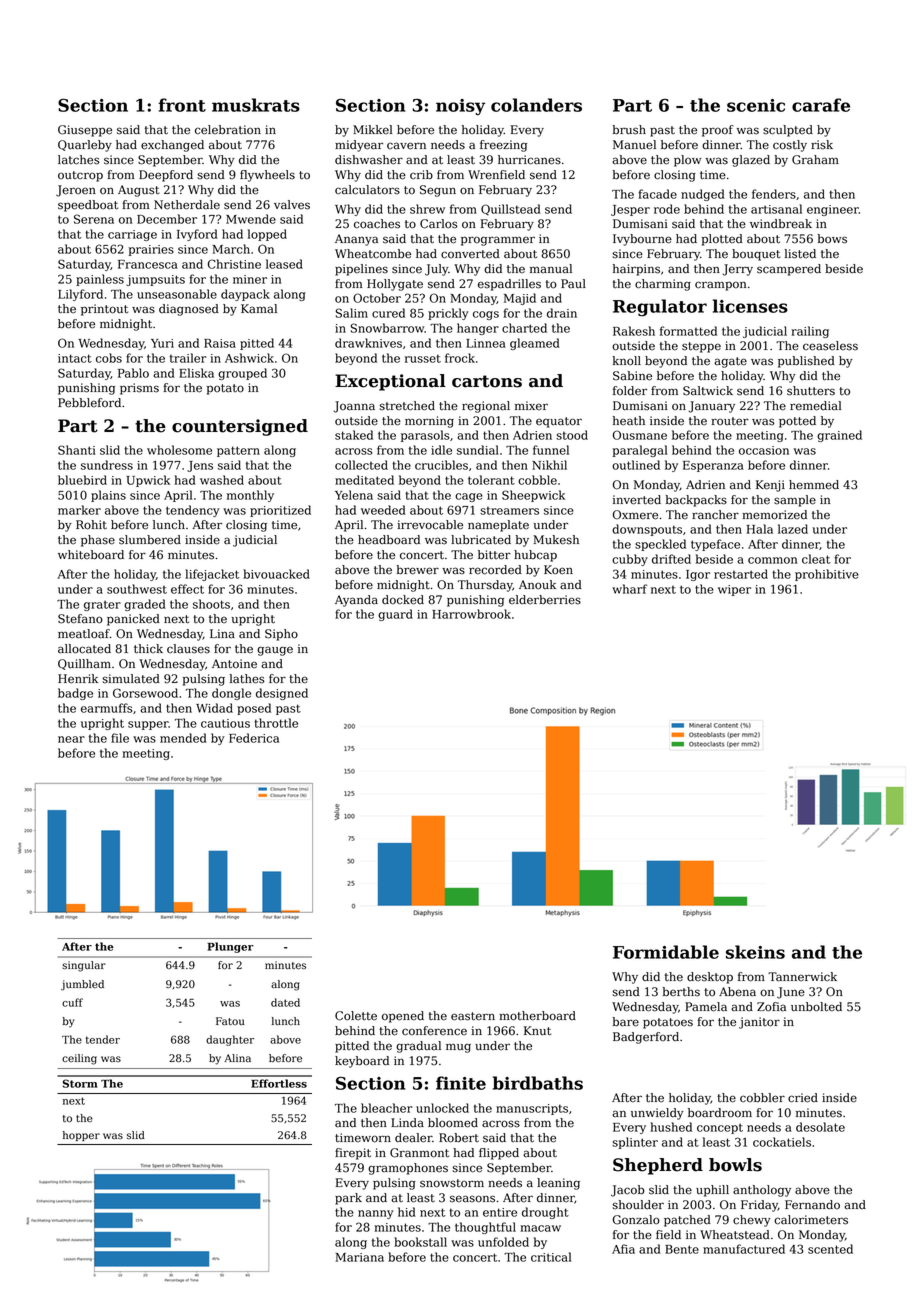 This screenshot has height=1308, width=924. I want to click on marker, so click(79, 510).
